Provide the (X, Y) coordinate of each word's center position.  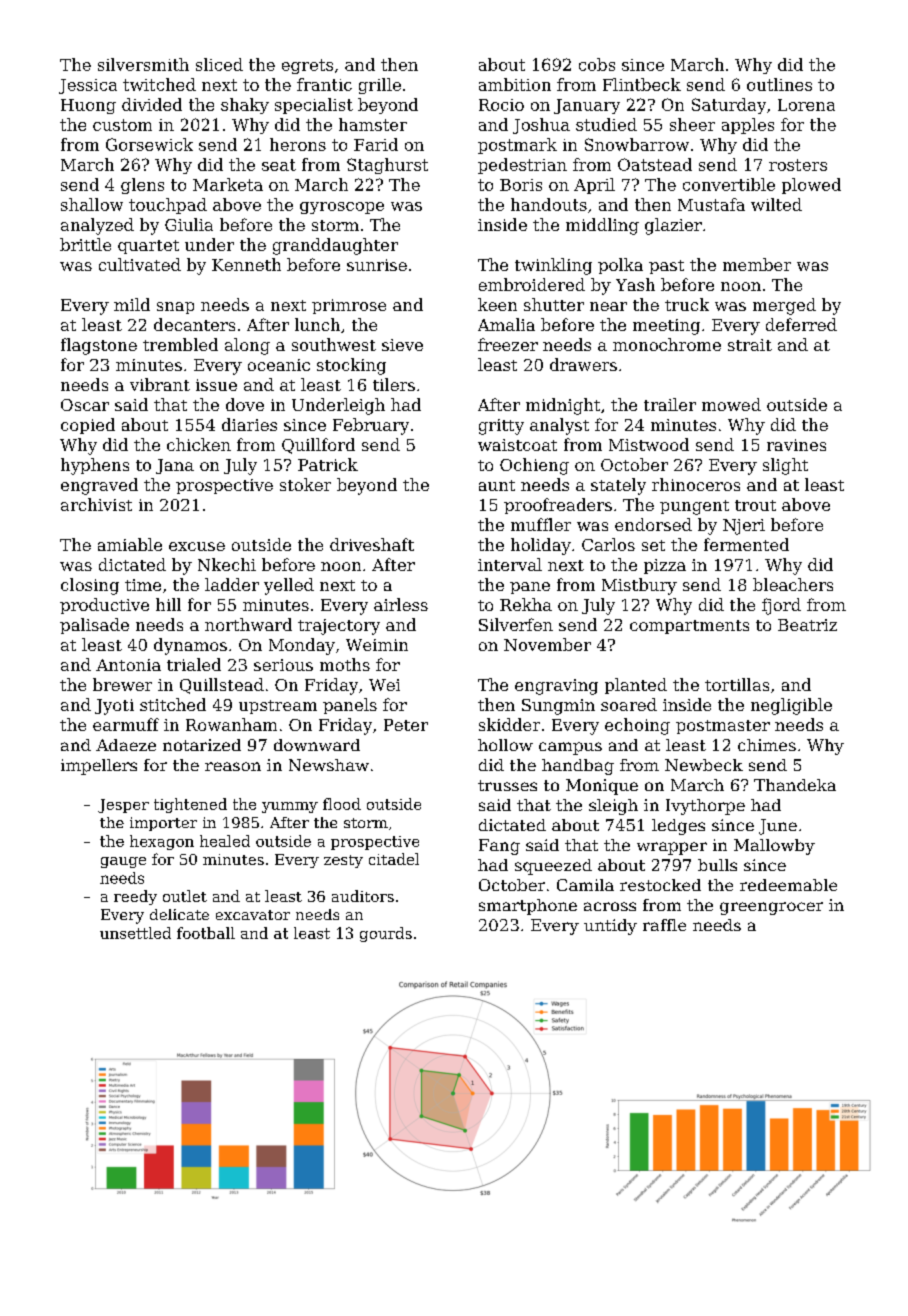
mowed (731, 404)
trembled (180, 344)
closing (90, 586)
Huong (88, 106)
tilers (394, 384)
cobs (597, 64)
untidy (610, 927)
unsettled (135, 933)
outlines (779, 84)
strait (750, 345)
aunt (497, 485)
